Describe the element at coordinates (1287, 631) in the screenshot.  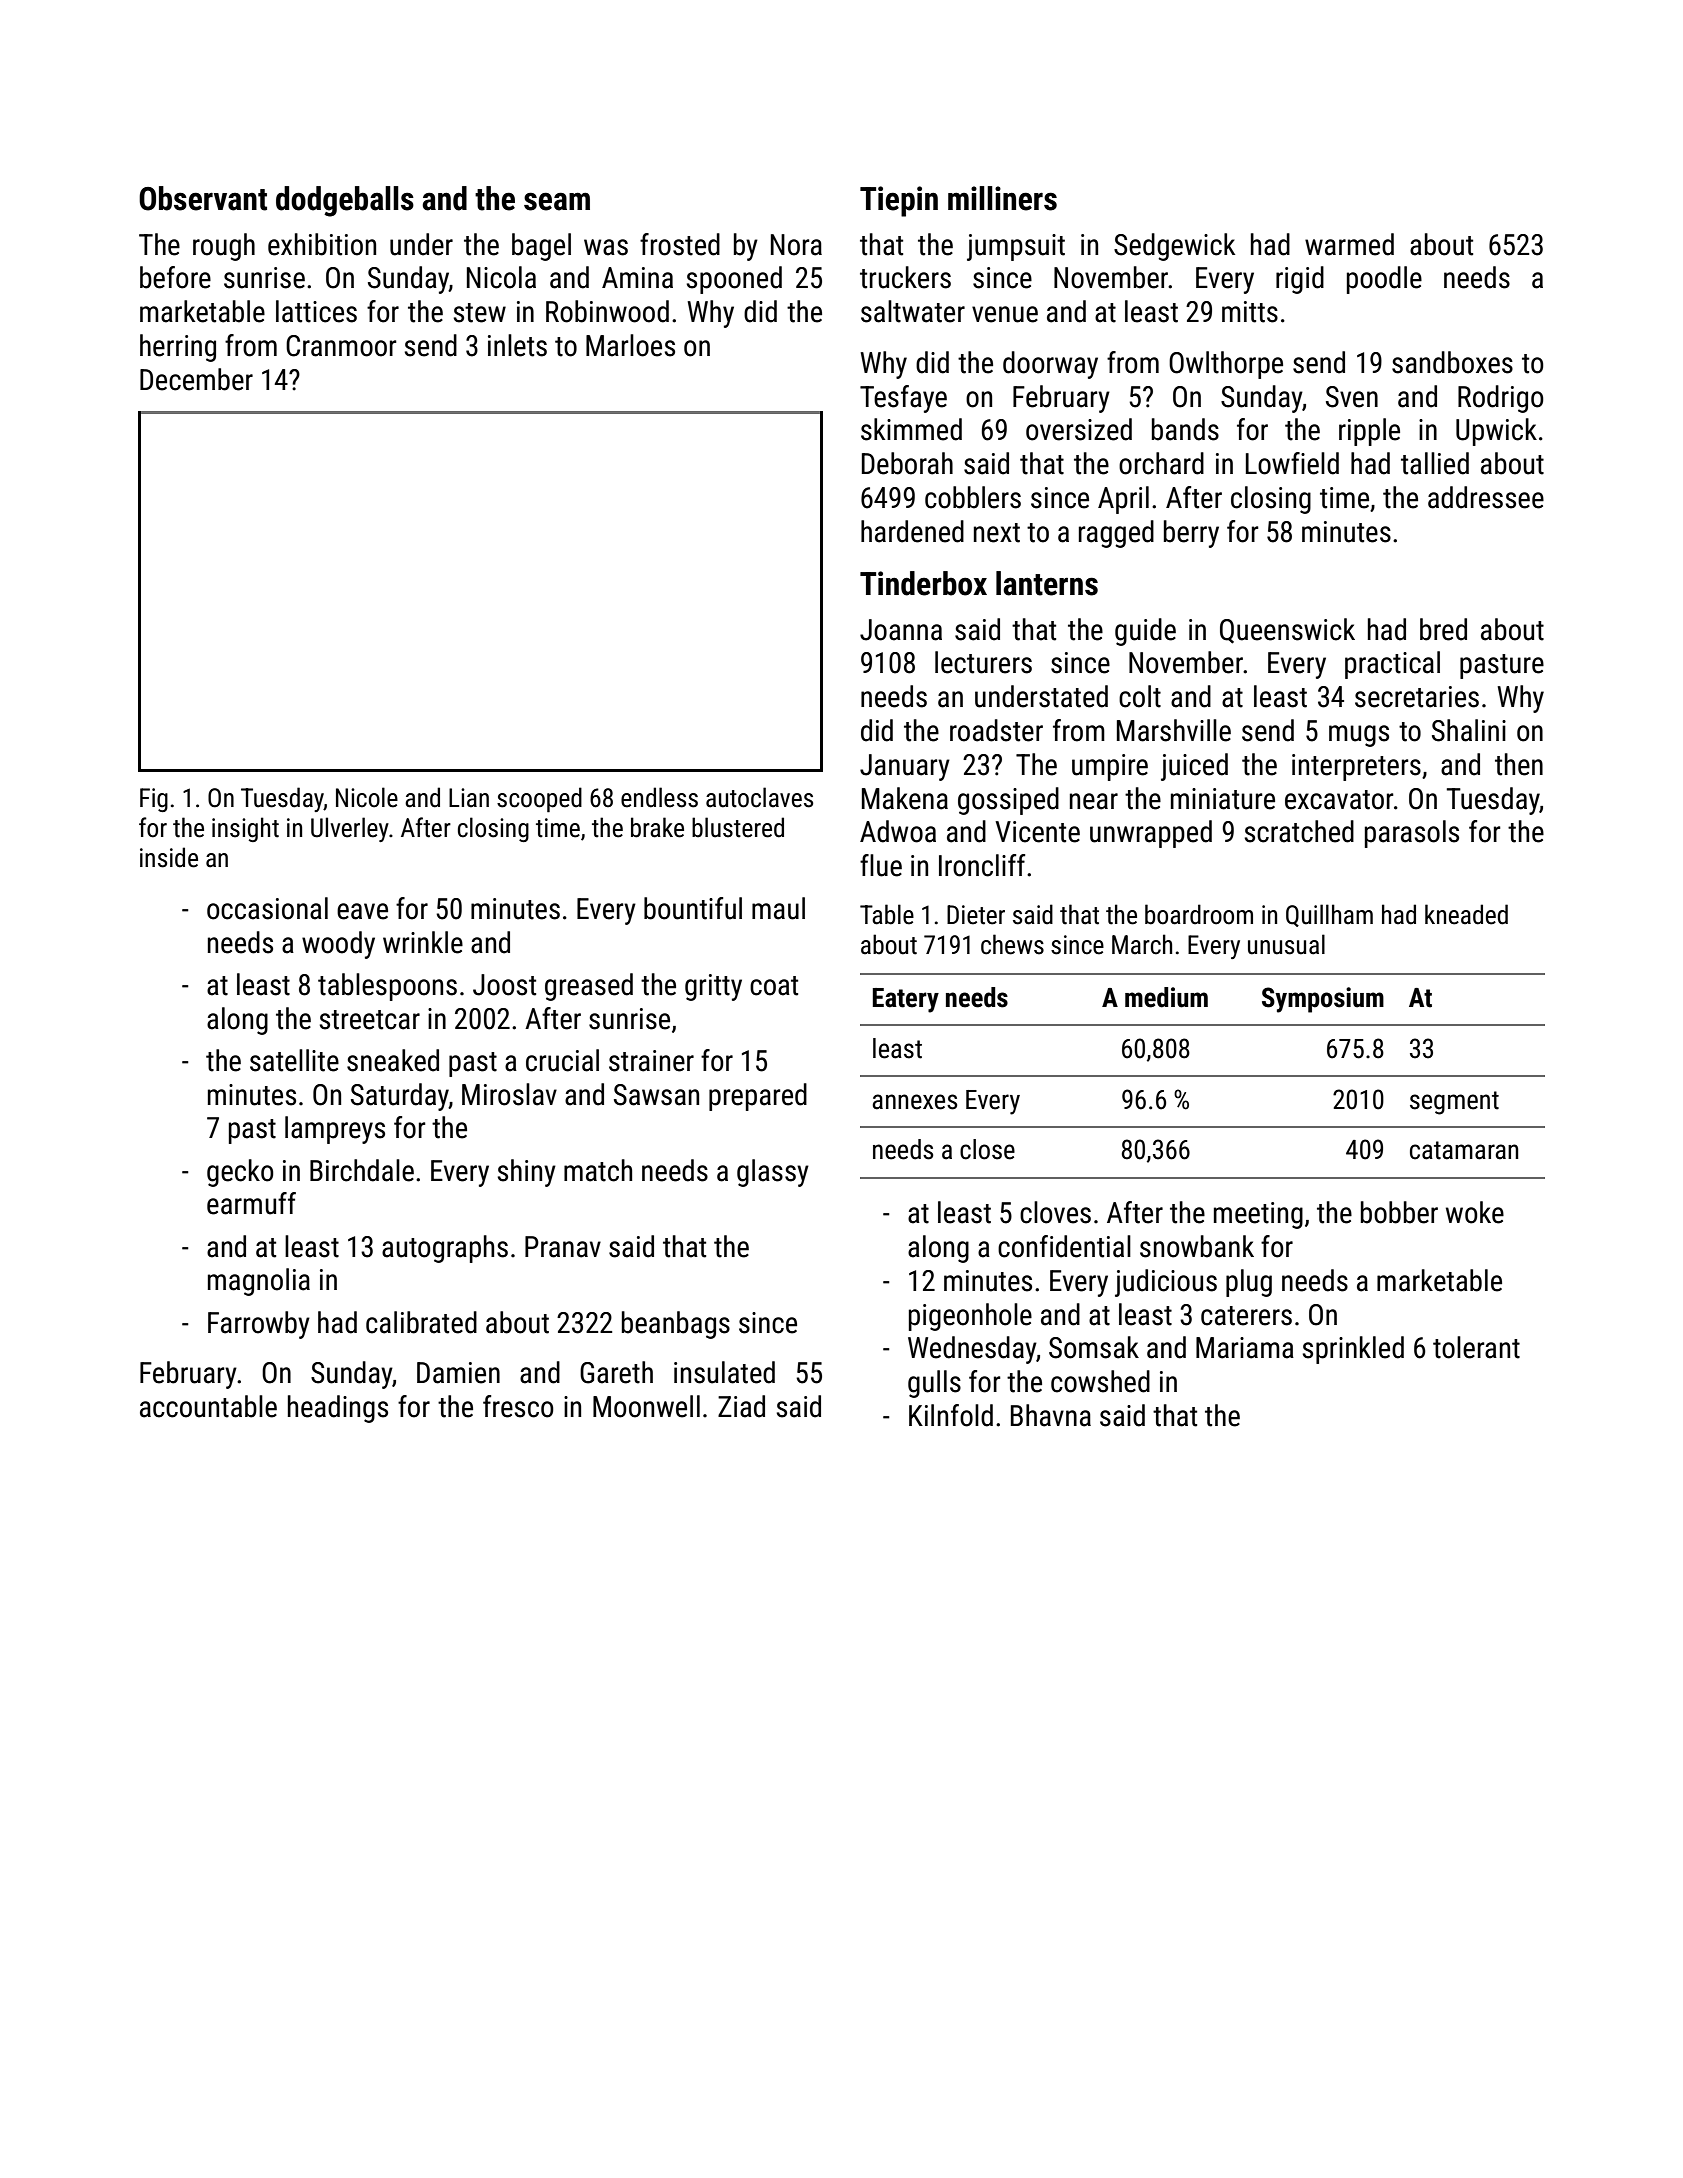
I see `Queenswick` at that location.
